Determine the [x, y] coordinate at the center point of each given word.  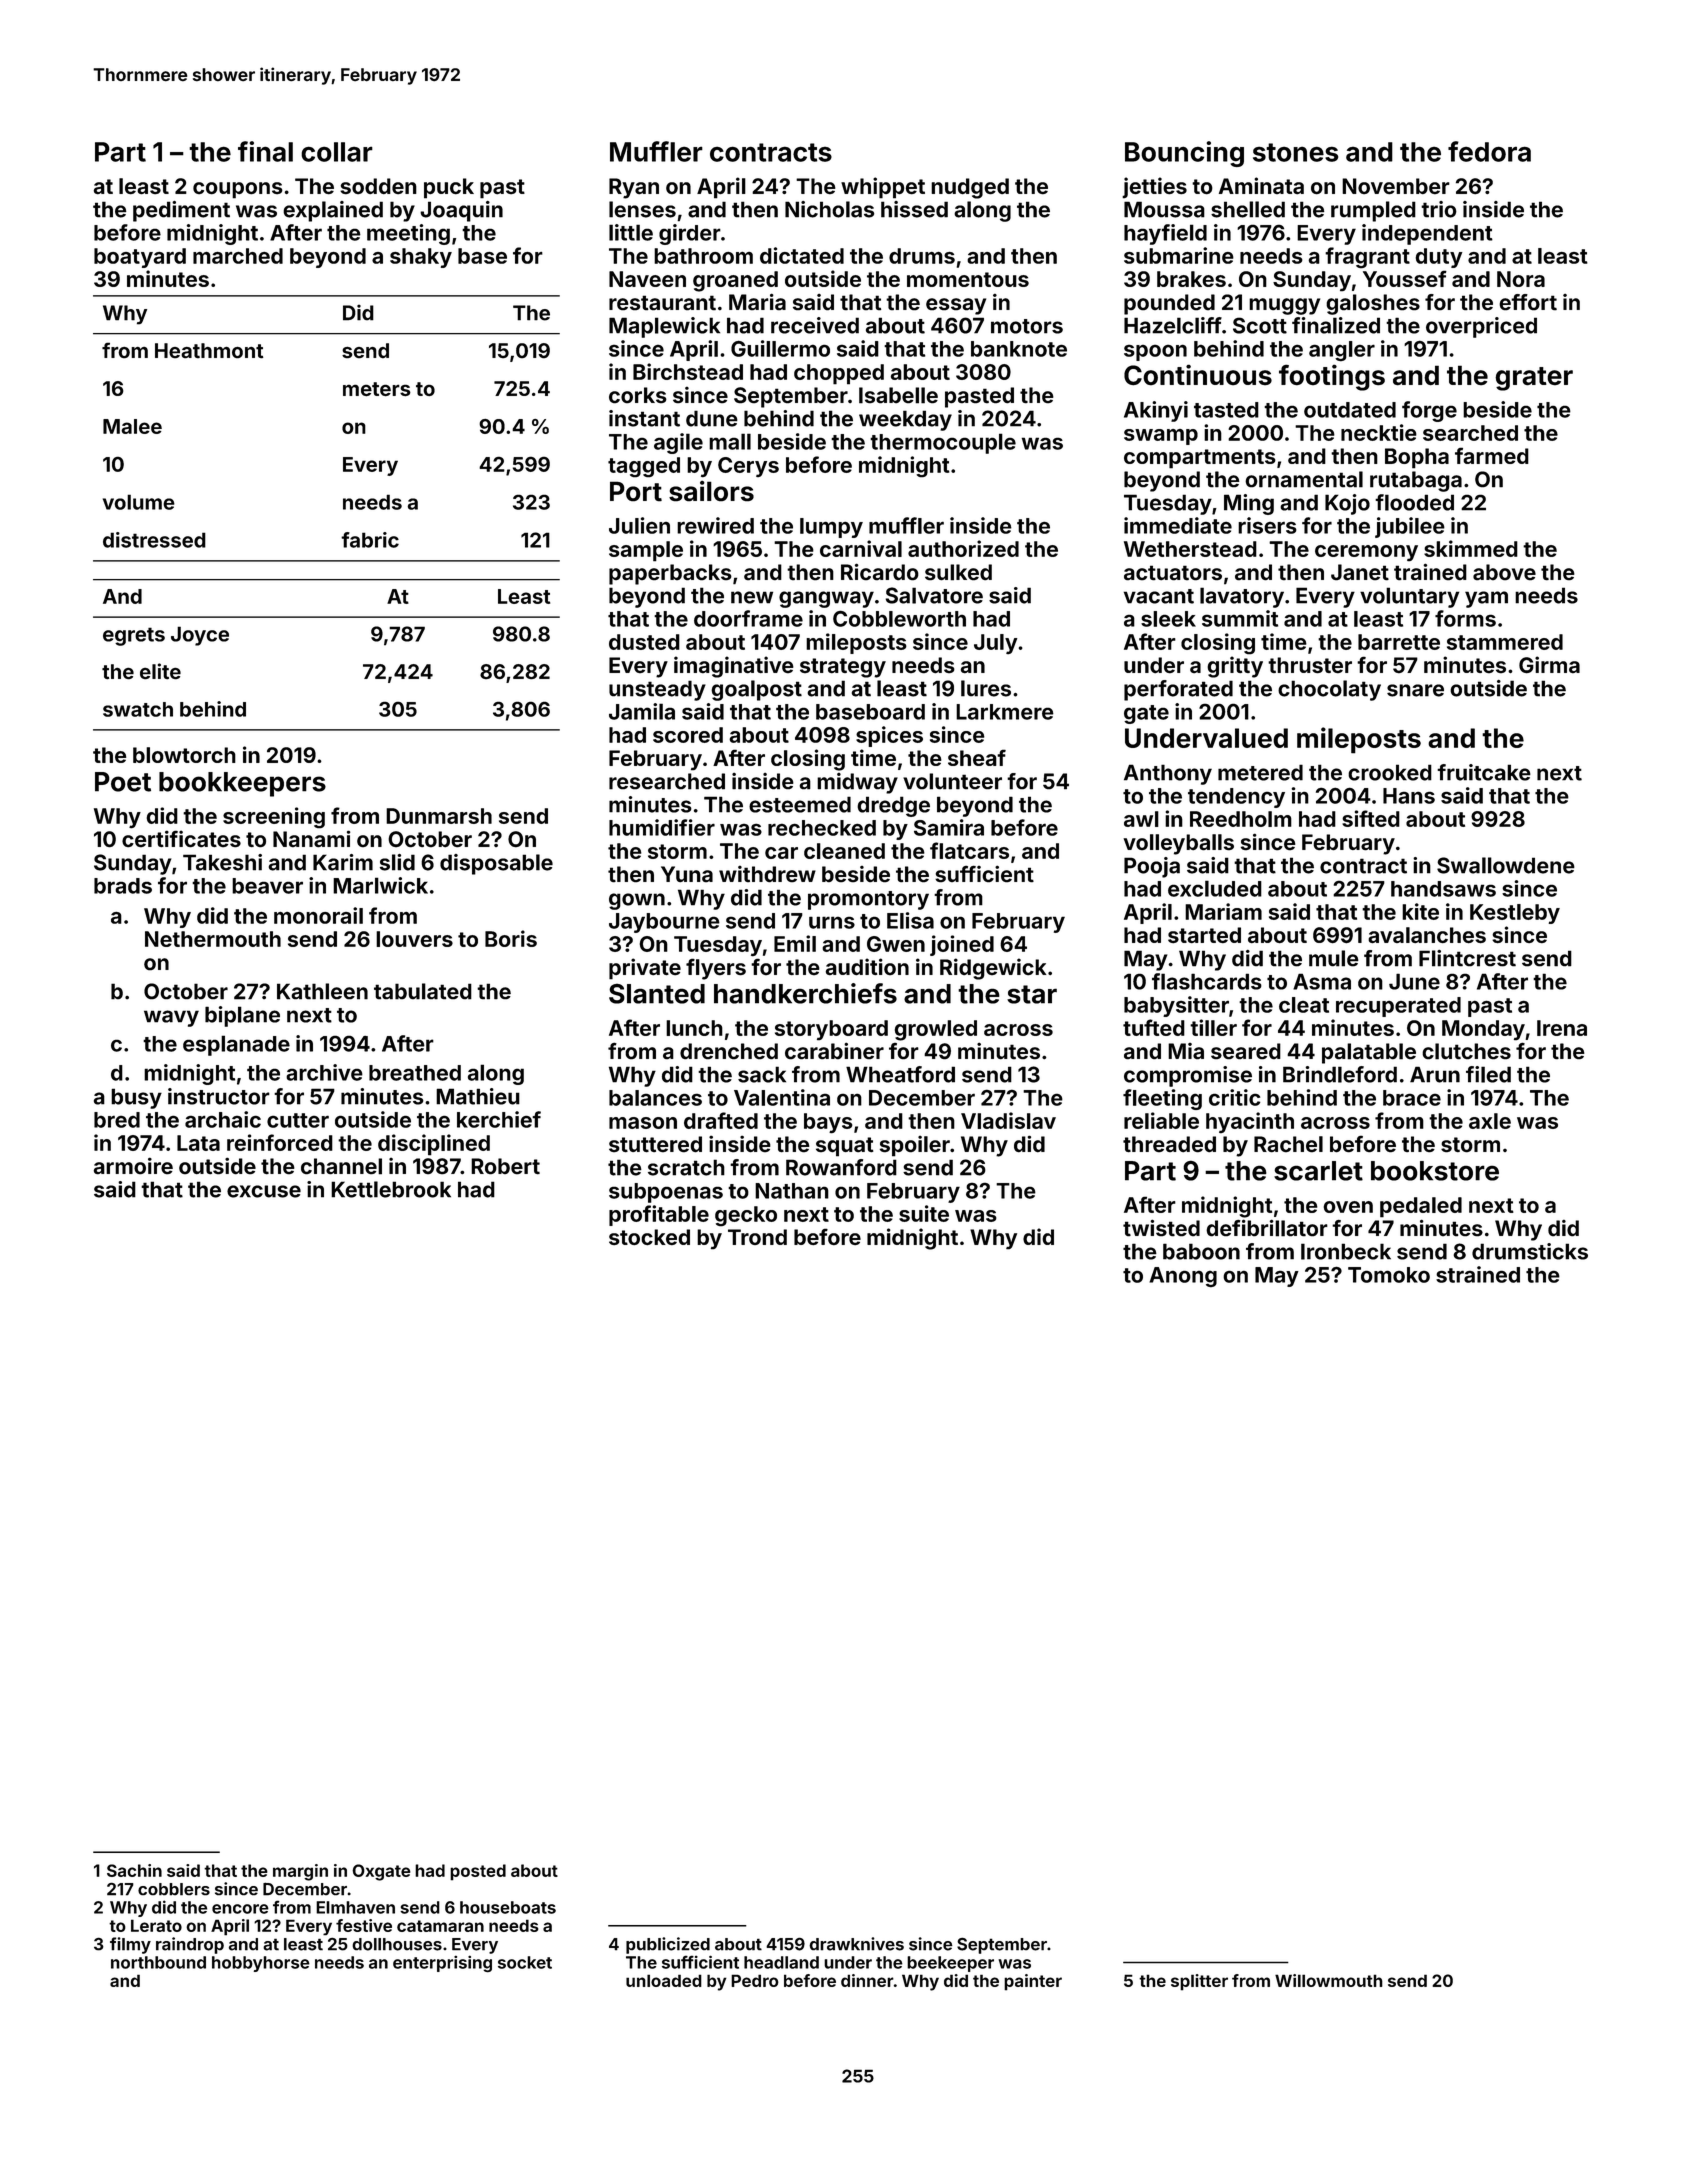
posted [478, 1872]
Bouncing [1184, 154]
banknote [1019, 349]
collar [337, 152]
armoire [133, 1166]
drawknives [856, 1944]
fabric [370, 540]
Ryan [634, 188]
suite [924, 1213]
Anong [1183, 1277]
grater [1534, 379]
